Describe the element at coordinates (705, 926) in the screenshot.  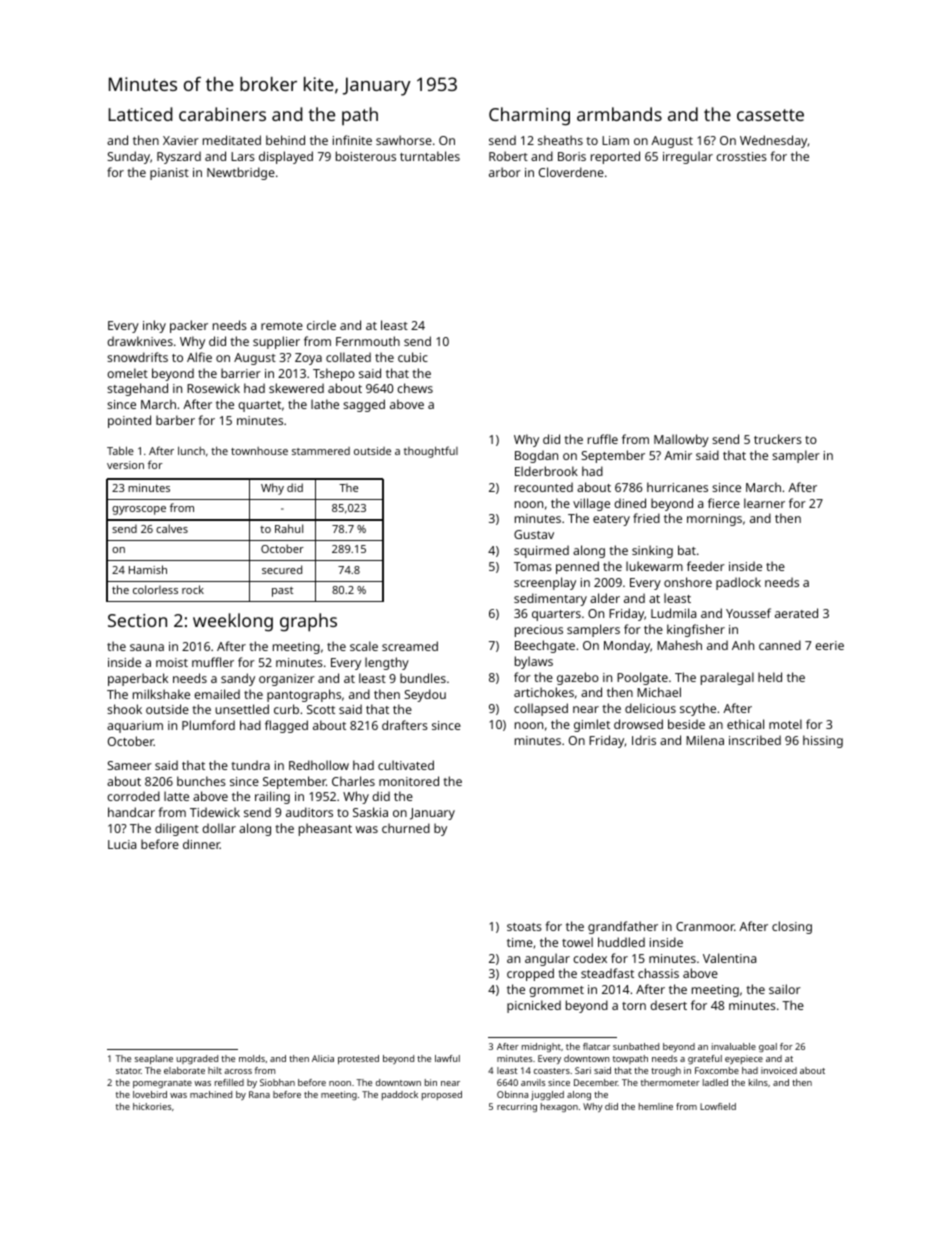
I see `Cranmoor` at that location.
